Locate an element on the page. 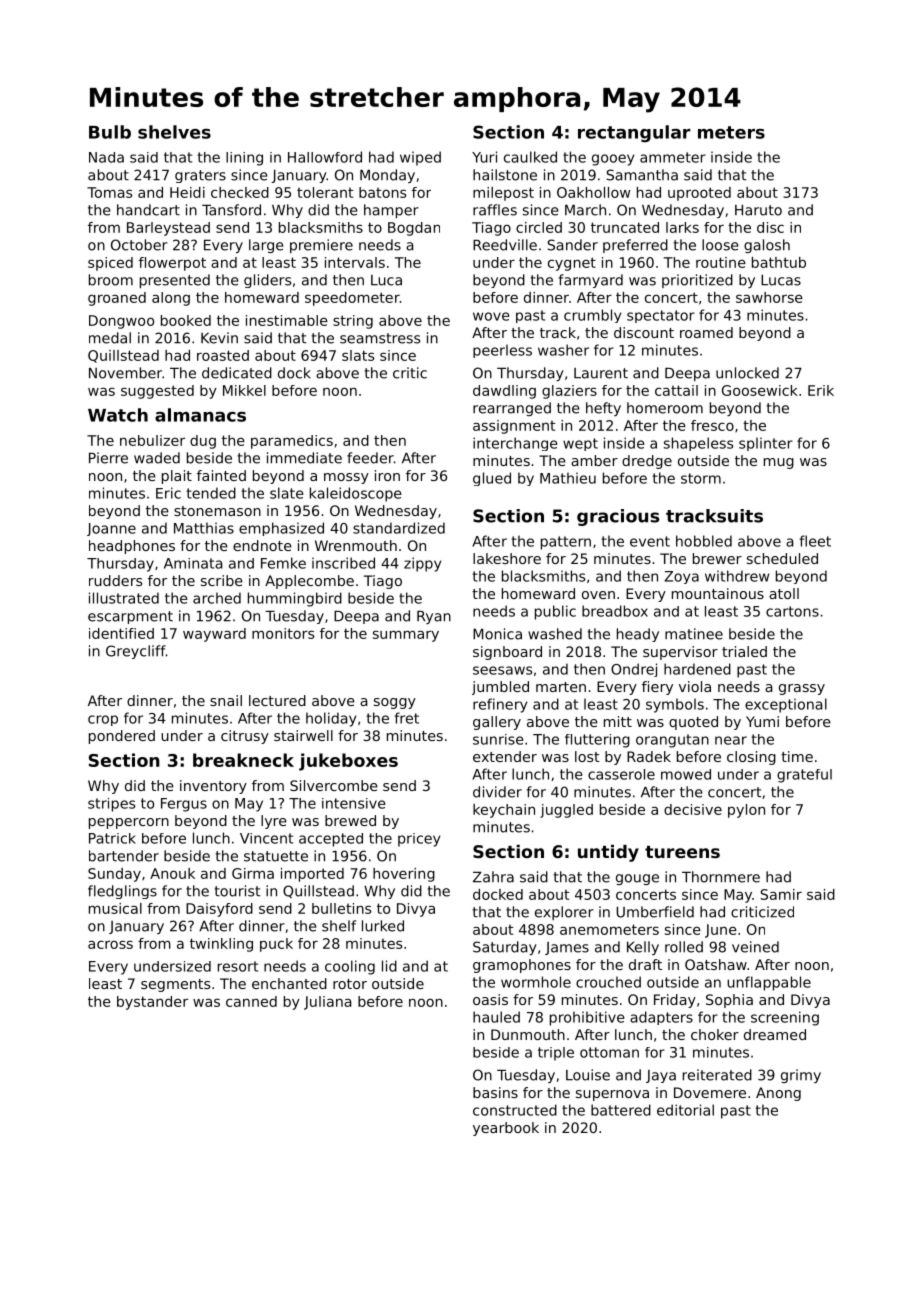  Bogdan is located at coordinates (414, 229).
